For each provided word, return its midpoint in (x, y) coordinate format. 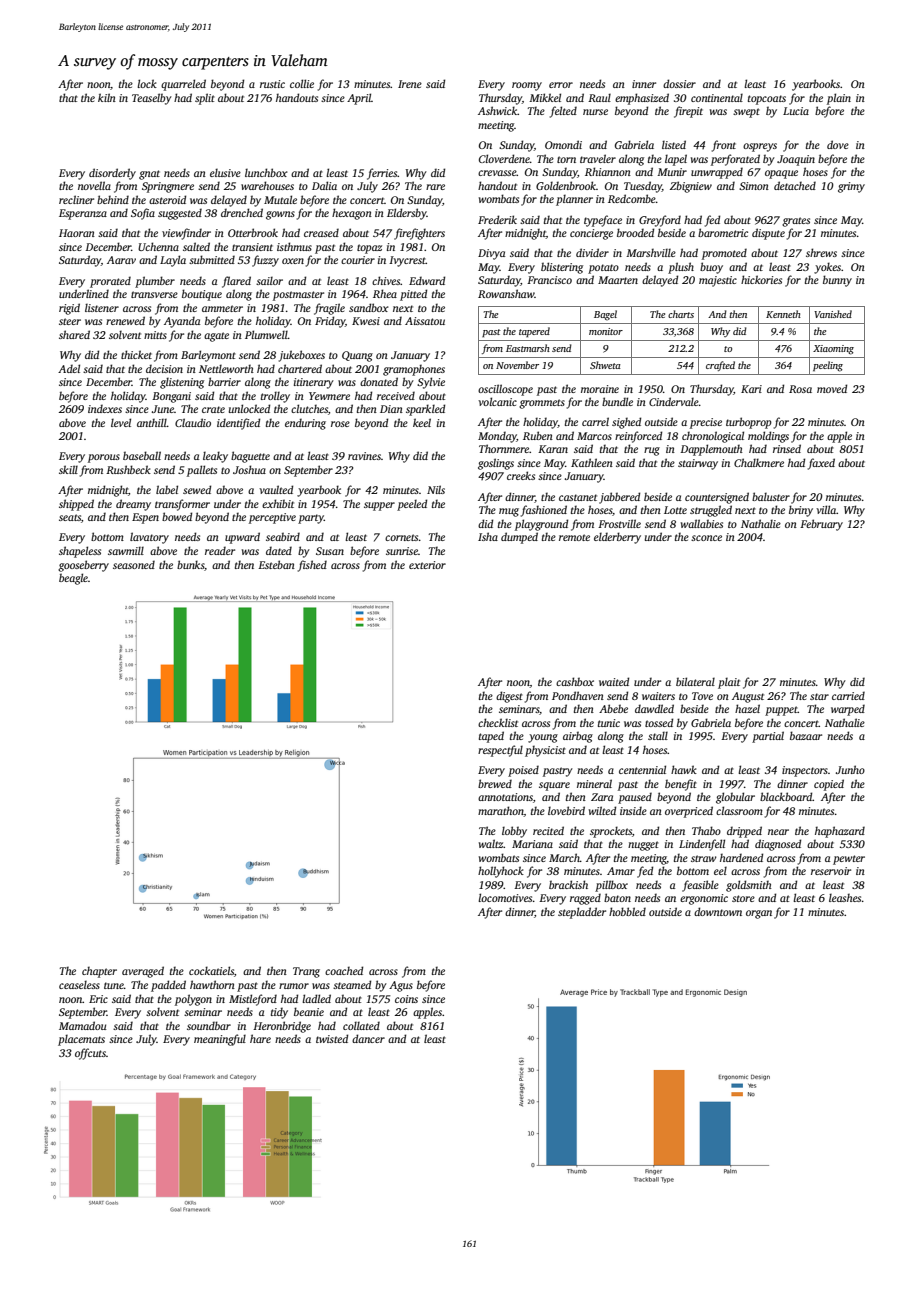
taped (491, 737)
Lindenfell (702, 845)
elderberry (617, 538)
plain (839, 99)
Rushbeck (128, 469)
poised (523, 771)
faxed (821, 464)
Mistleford (253, 1000)
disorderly (112, 174)
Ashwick (498, 110)
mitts (155, 335)
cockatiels (211, 970)
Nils (436, 489)
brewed (495, 783)
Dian (391, 409)
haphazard (840, 832)
